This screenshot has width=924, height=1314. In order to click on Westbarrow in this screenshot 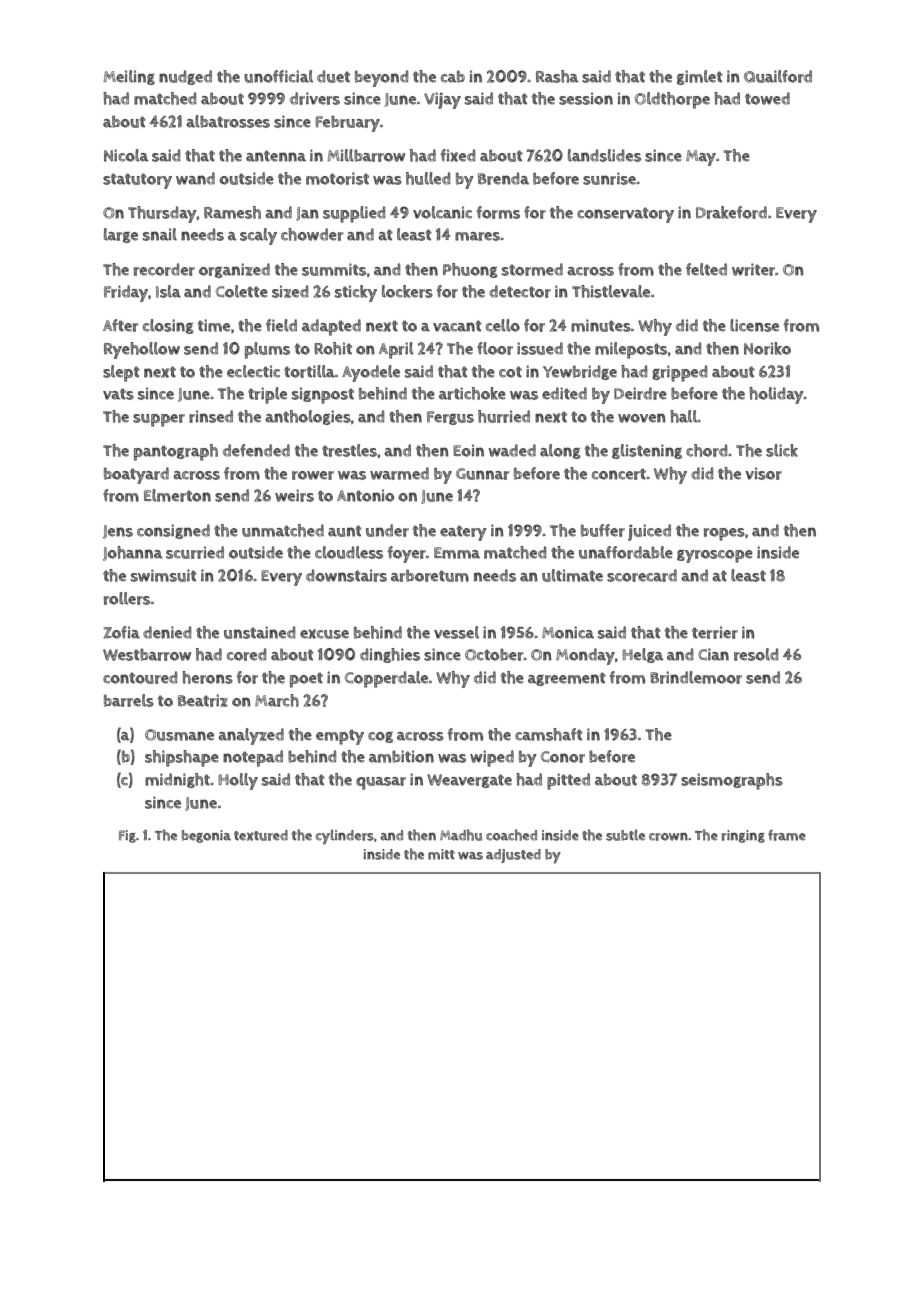, I will do `click(147, 654)`.
